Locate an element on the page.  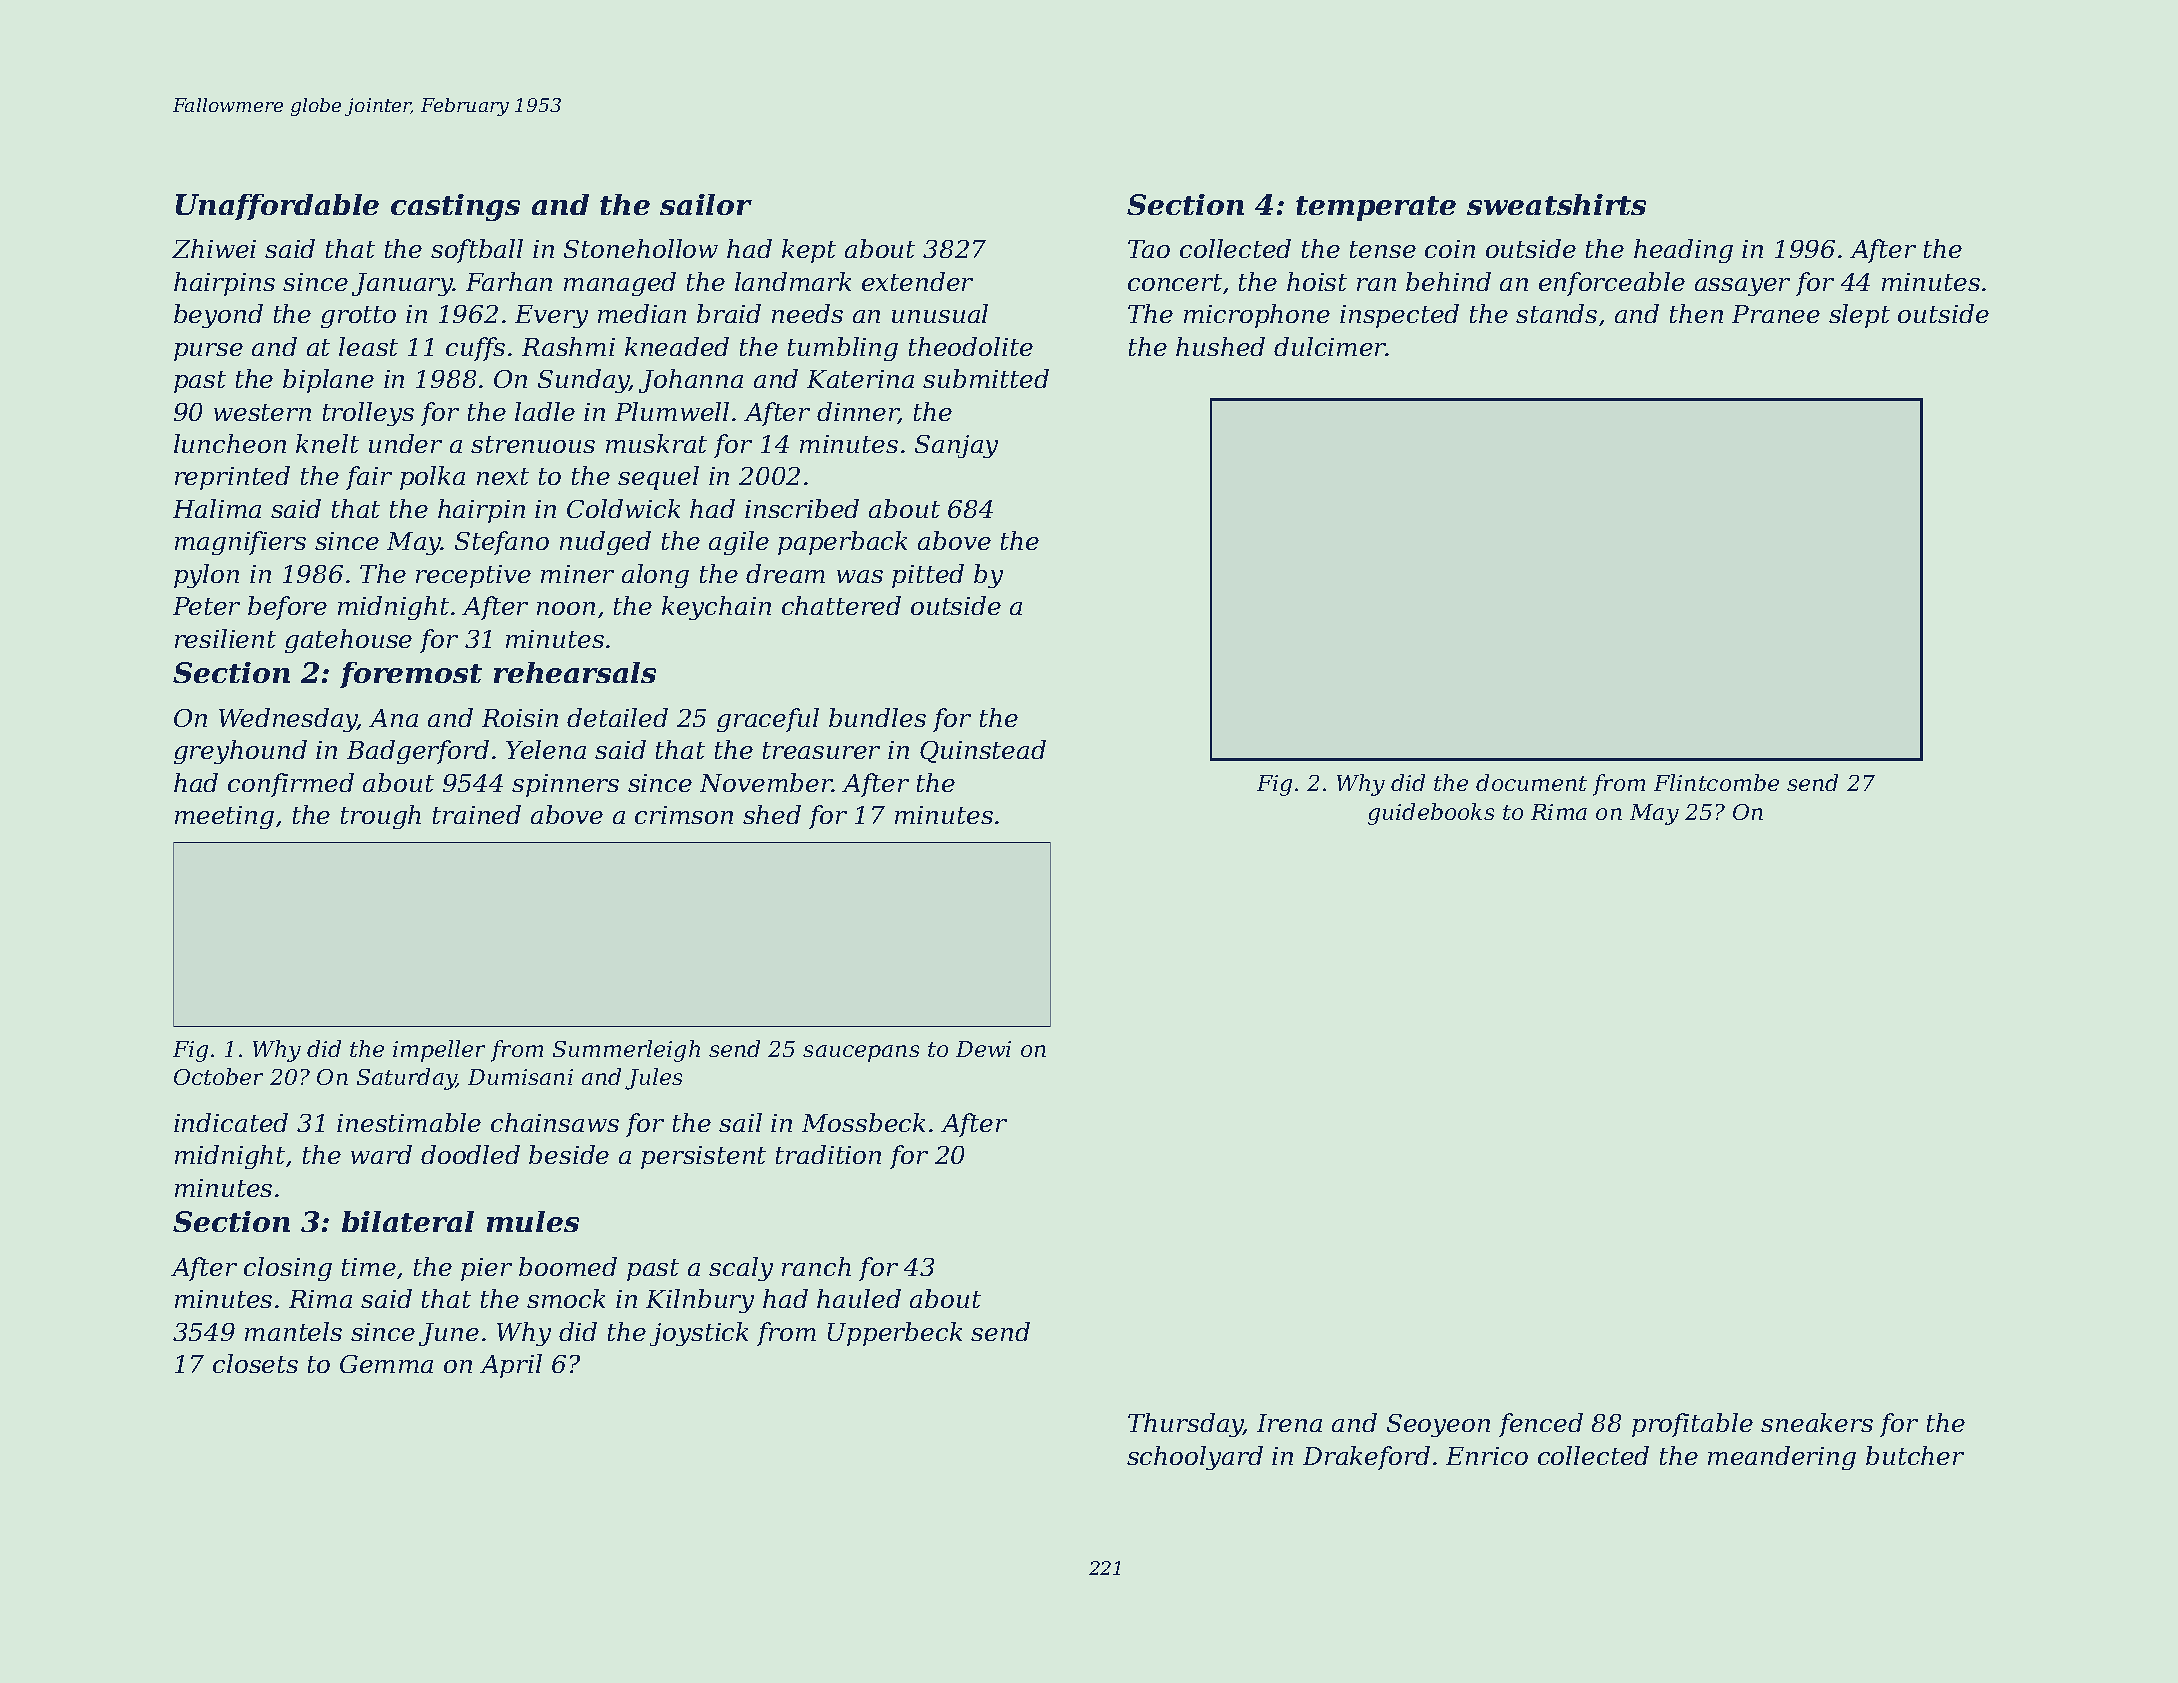
chattered is located at coordinates (841, 605).
